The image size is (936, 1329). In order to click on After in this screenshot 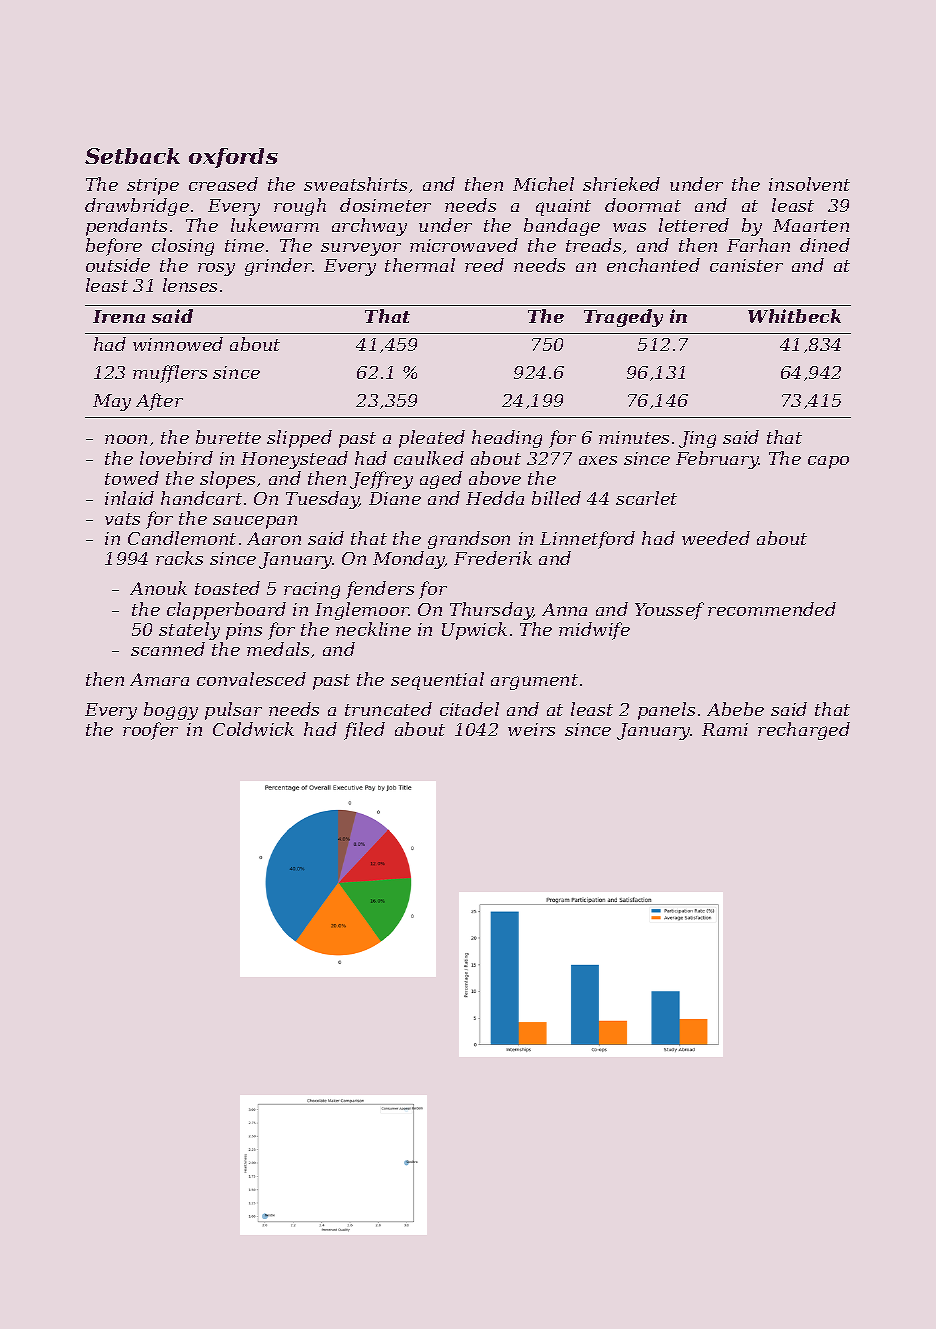, I will do `click(159, 402)`.
